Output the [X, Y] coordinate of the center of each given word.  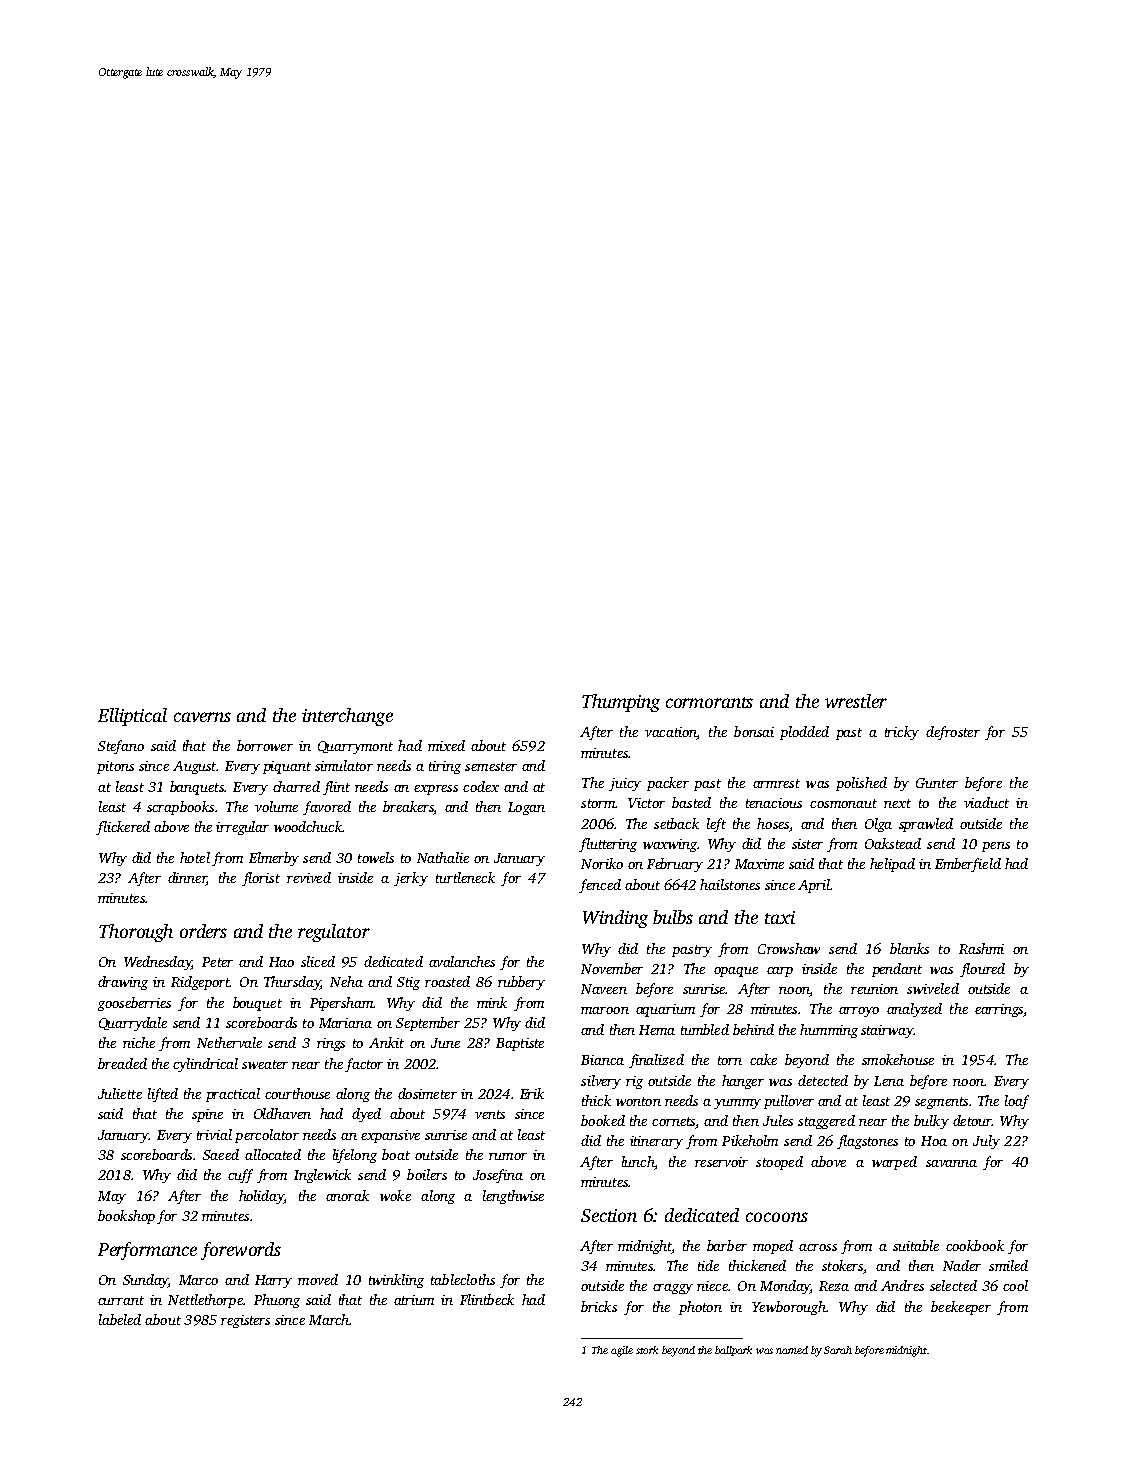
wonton [638, 1101]
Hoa [934, 1141]
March [329, 1319]
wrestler [856, 701]
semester [491, 766]
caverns [202, 717]
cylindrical [205, 1065]
